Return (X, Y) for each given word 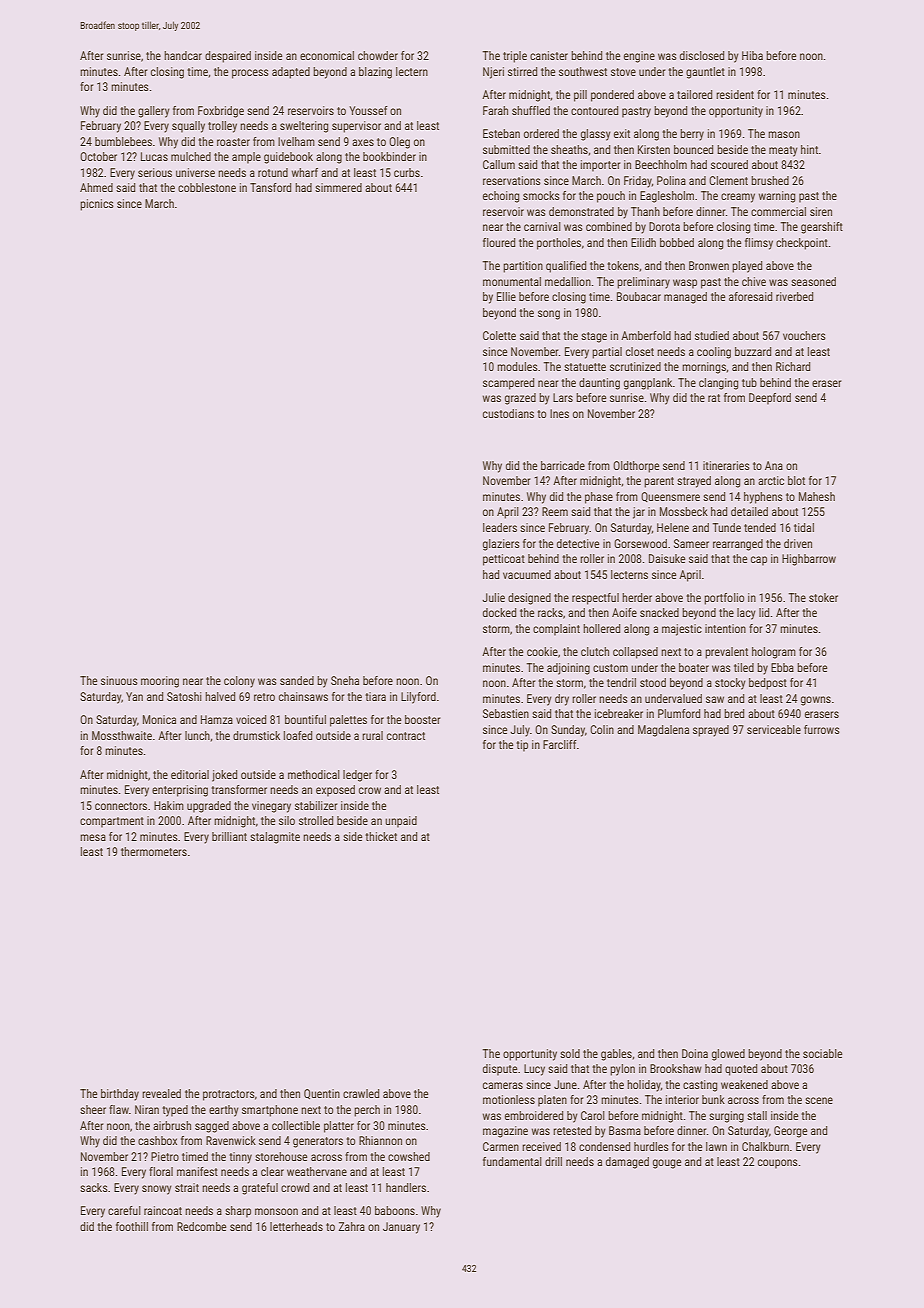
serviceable (774, 729)
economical (327, 55)
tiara (375, 696)
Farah (495, 110)
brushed (770, 180)
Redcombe (201, 1226)
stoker (823, 597)
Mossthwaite (122, 735)
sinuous (119, 680)
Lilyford (418, 698)
